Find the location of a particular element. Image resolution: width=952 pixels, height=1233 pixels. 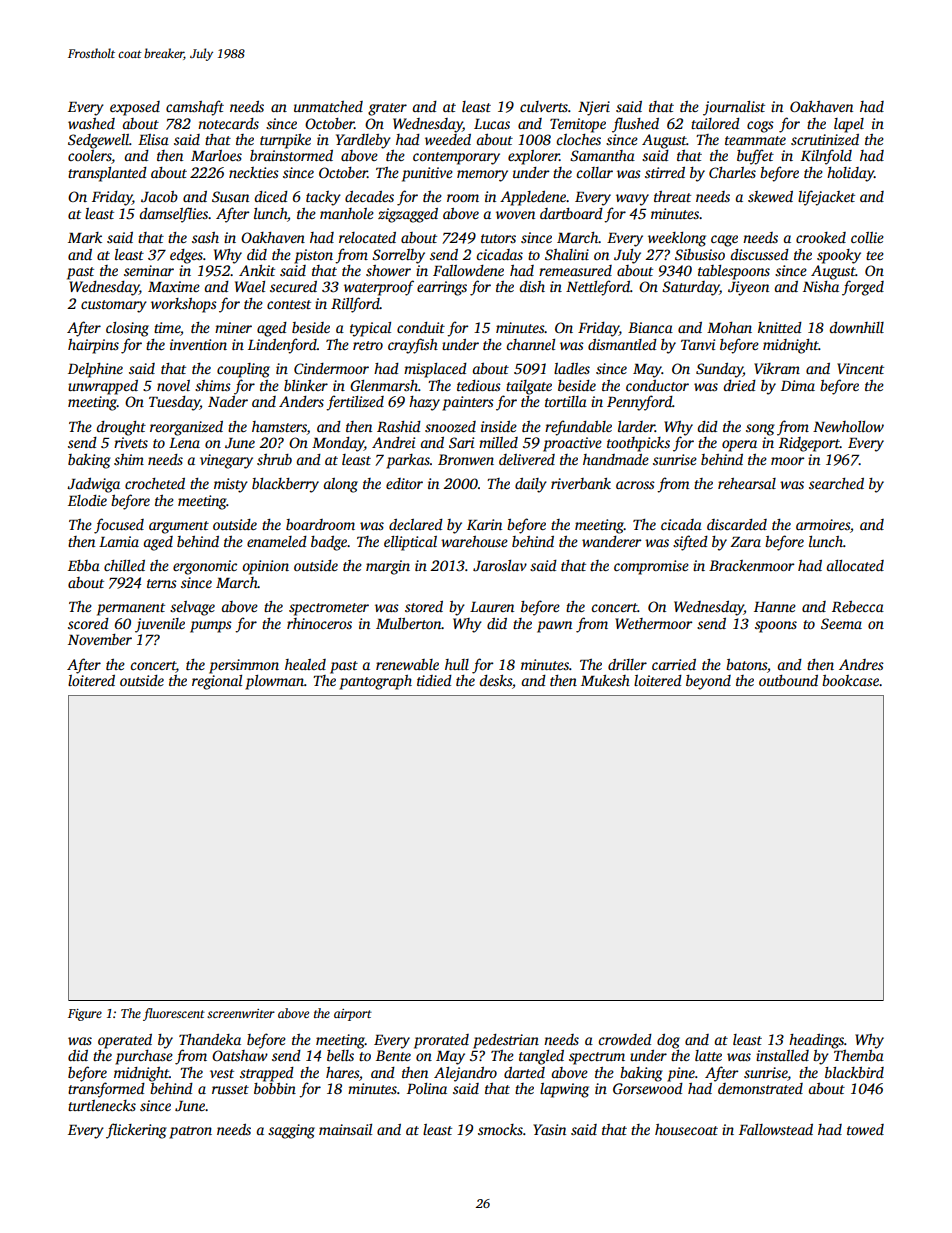

journalist is located at coordinates (734, 108).
